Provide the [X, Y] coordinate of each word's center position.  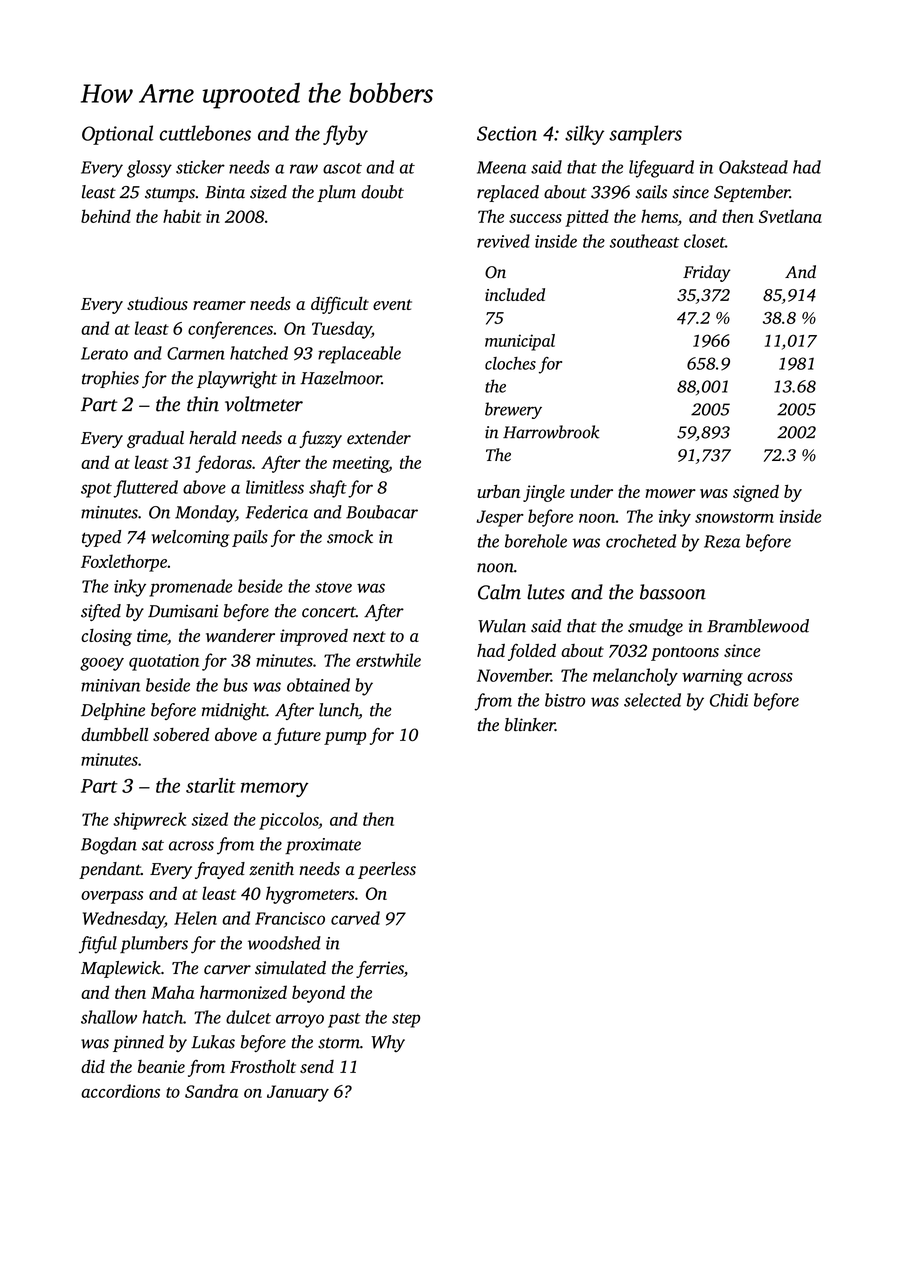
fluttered [145, 489]
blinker [530, 725]
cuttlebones [205, 133]
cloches [510, 363]
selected [652, 700]
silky [584, 135]
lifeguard [661, 169]
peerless [387, 870]
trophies [110, 379]
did [93, 1066]
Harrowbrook [551, 432]
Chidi [729, 700]
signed [756, 493]
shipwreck [149, 821]
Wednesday [124, 920]
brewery [513, 410]
